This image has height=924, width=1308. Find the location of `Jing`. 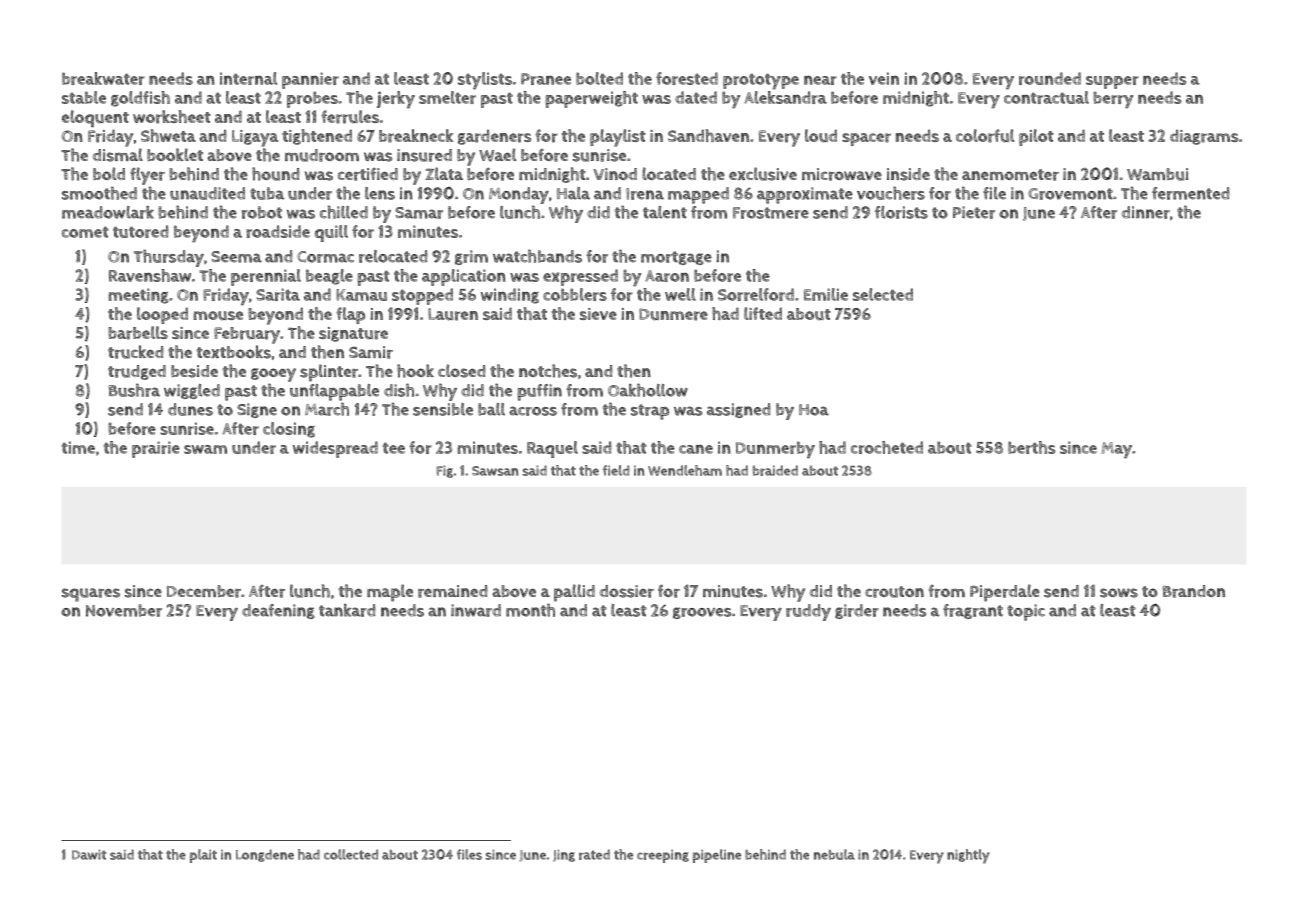

Jing is located at coordinates (564, 855).
